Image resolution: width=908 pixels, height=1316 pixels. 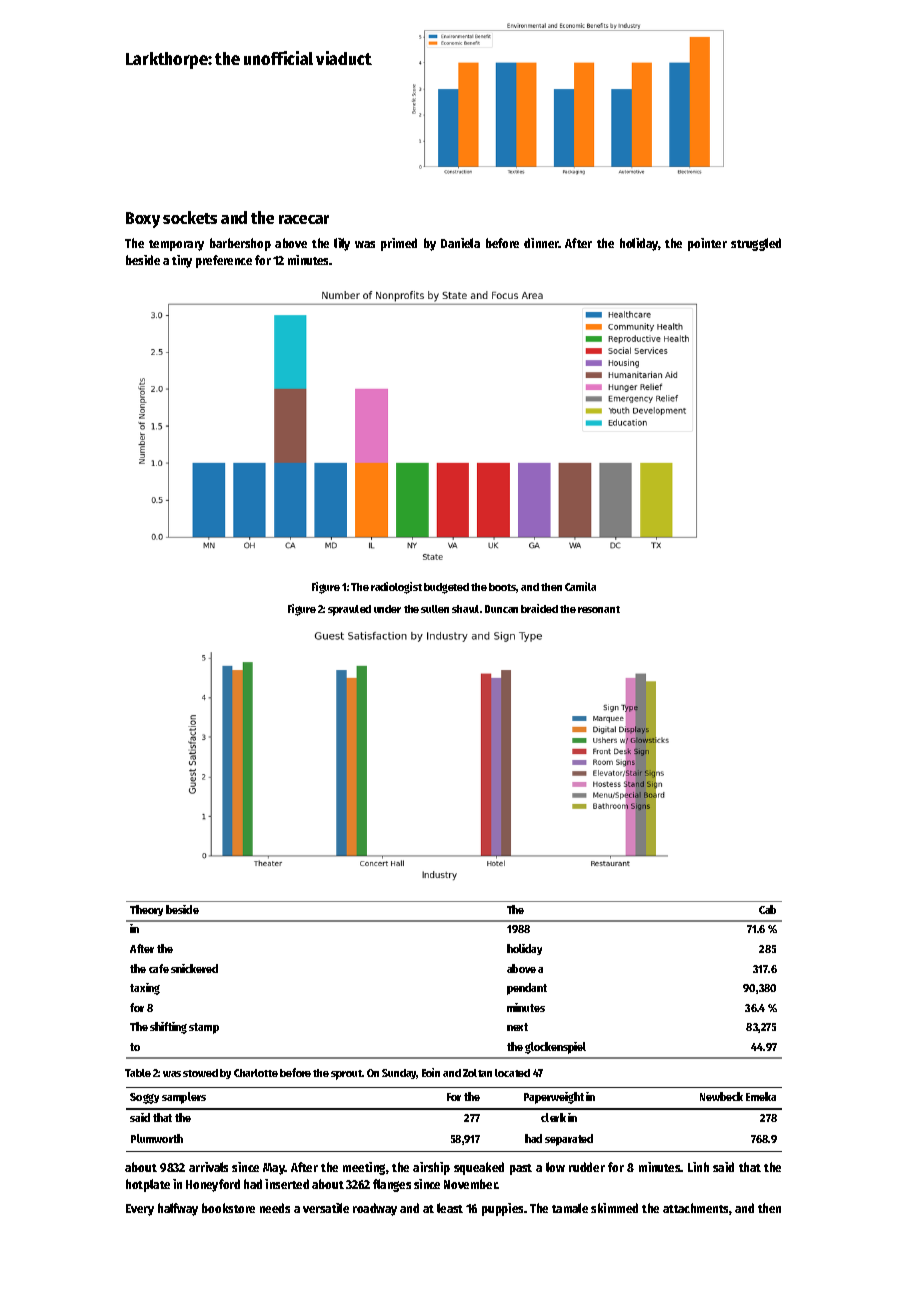 What do you see at coordinates (143, 220) in the document?
I see `Boxy` at bounding box center [143, 220].
